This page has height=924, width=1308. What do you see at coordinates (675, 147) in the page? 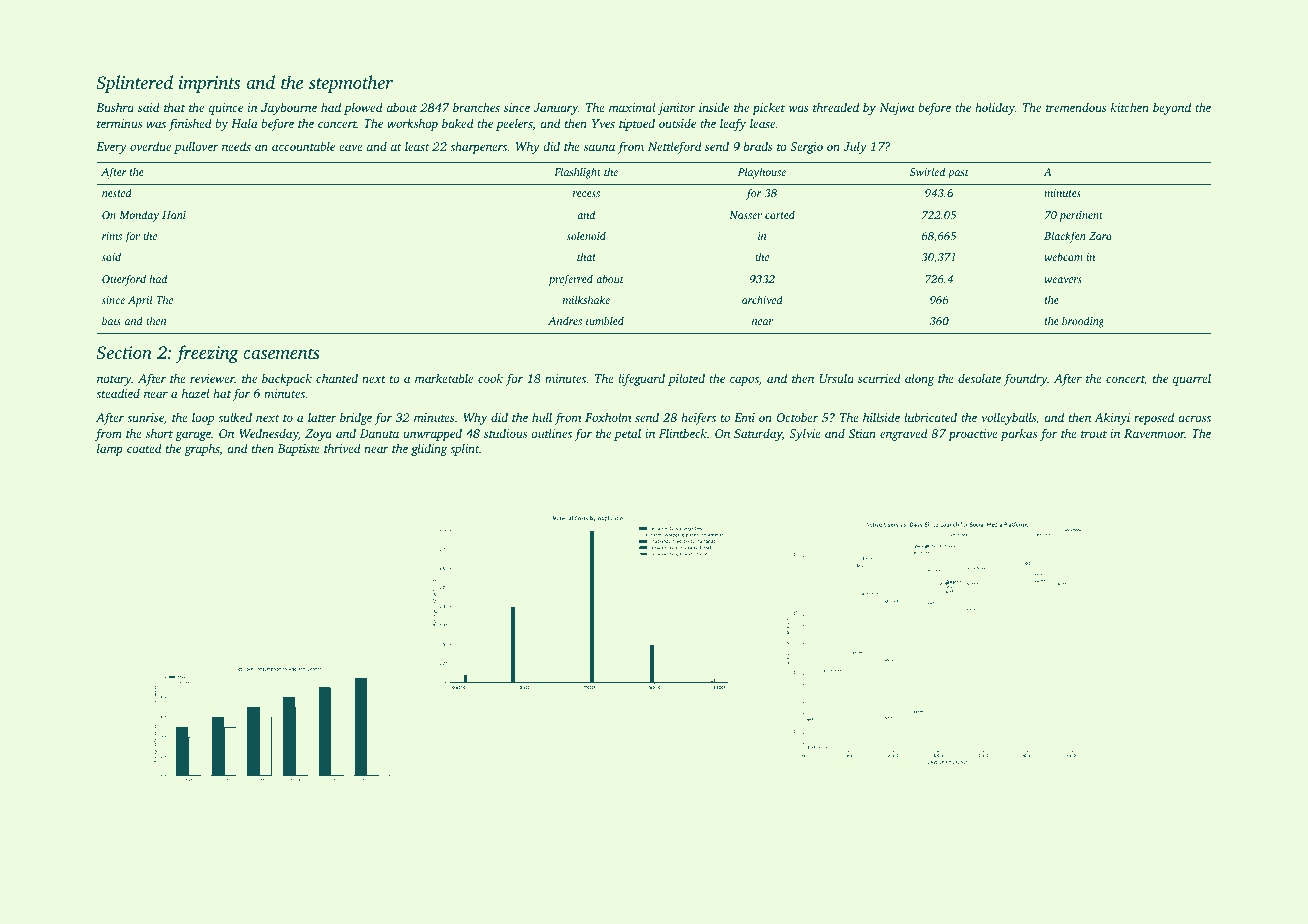
I see `Nettleford` at bounding box center [675, 147].
